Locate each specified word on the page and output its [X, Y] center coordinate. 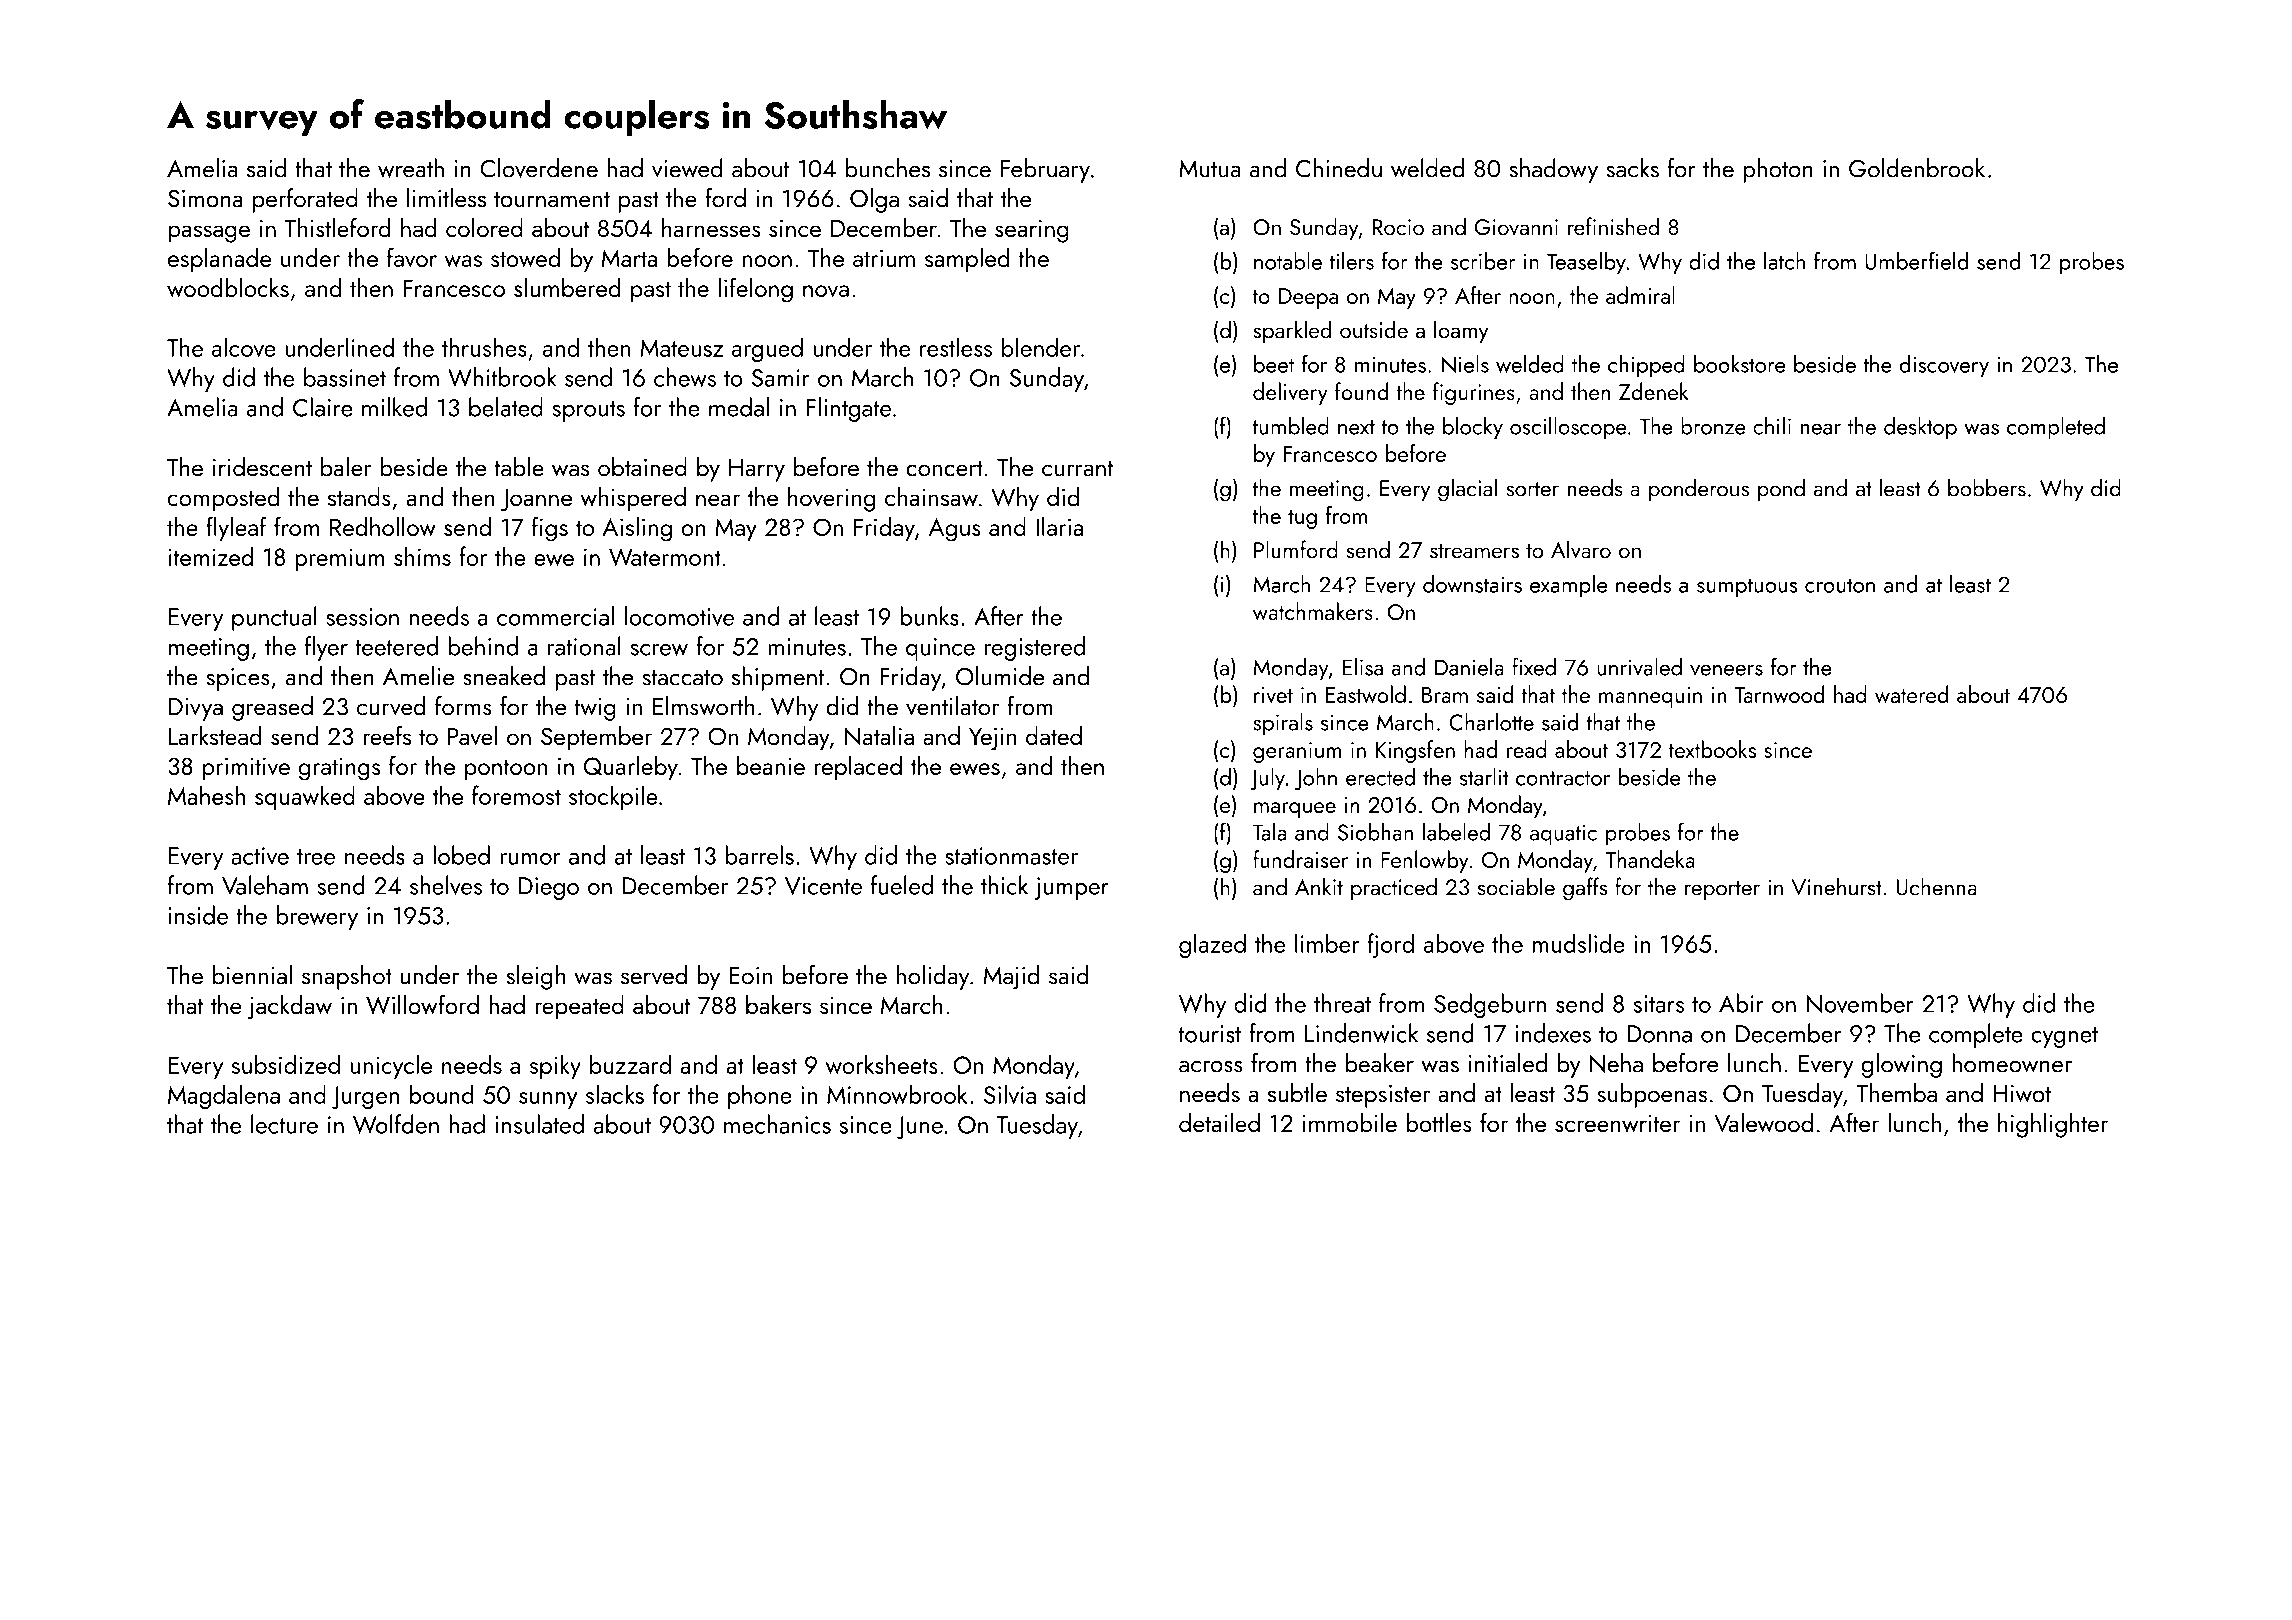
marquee [1295, 810]
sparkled [1292, 331]
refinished [1613, 226]
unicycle [391, 1066]
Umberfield [1916, 260]
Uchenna [1936, 886]
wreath [411, 168]
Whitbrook [502, 377]
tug [1302, 519]
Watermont [665, 557]
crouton [1840, 585]
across [1211, 1067]
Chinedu [1339, 168]
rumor [530, 859]
